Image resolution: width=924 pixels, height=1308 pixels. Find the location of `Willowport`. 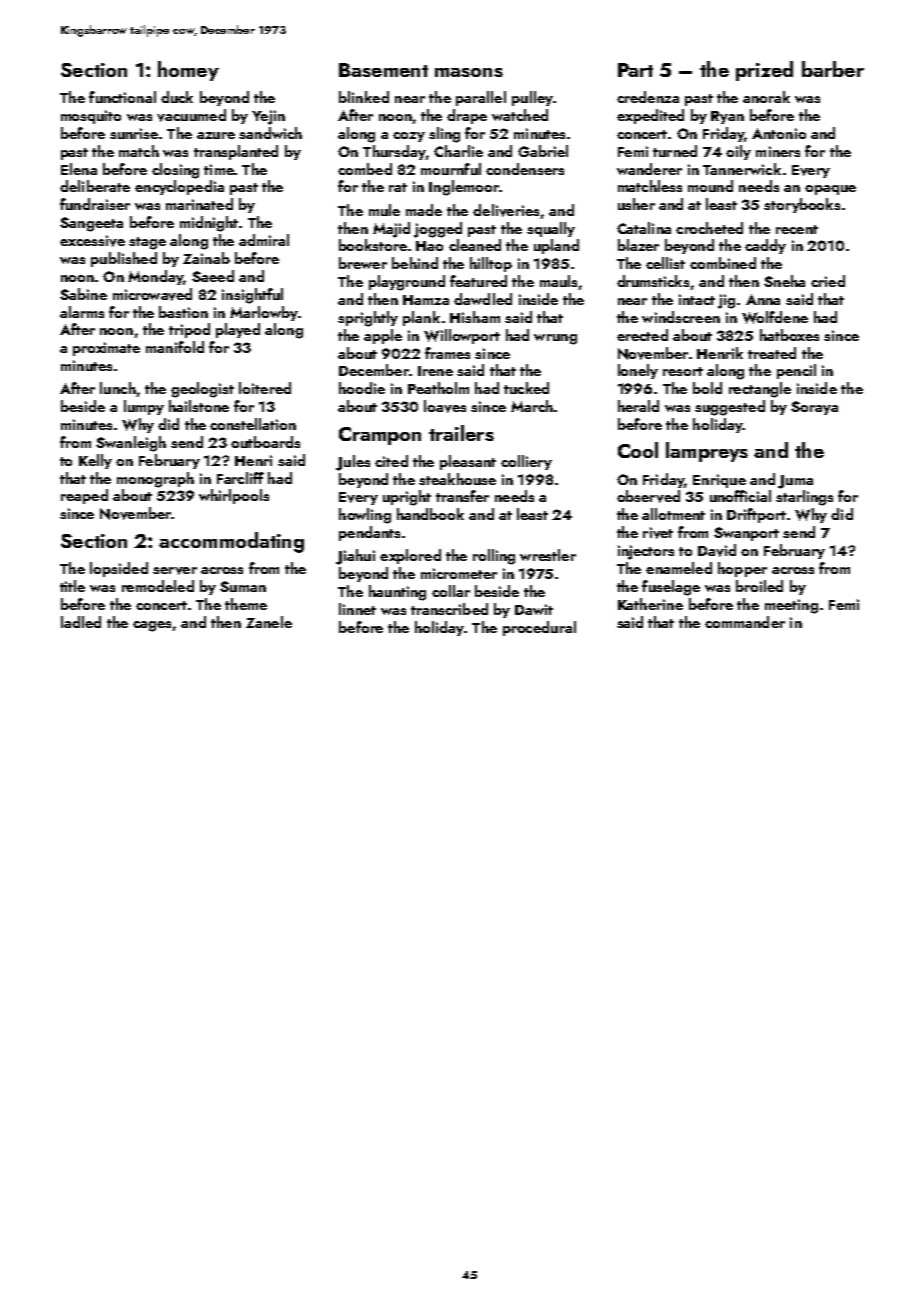

Willowport is located at coordinates (462, 336).
